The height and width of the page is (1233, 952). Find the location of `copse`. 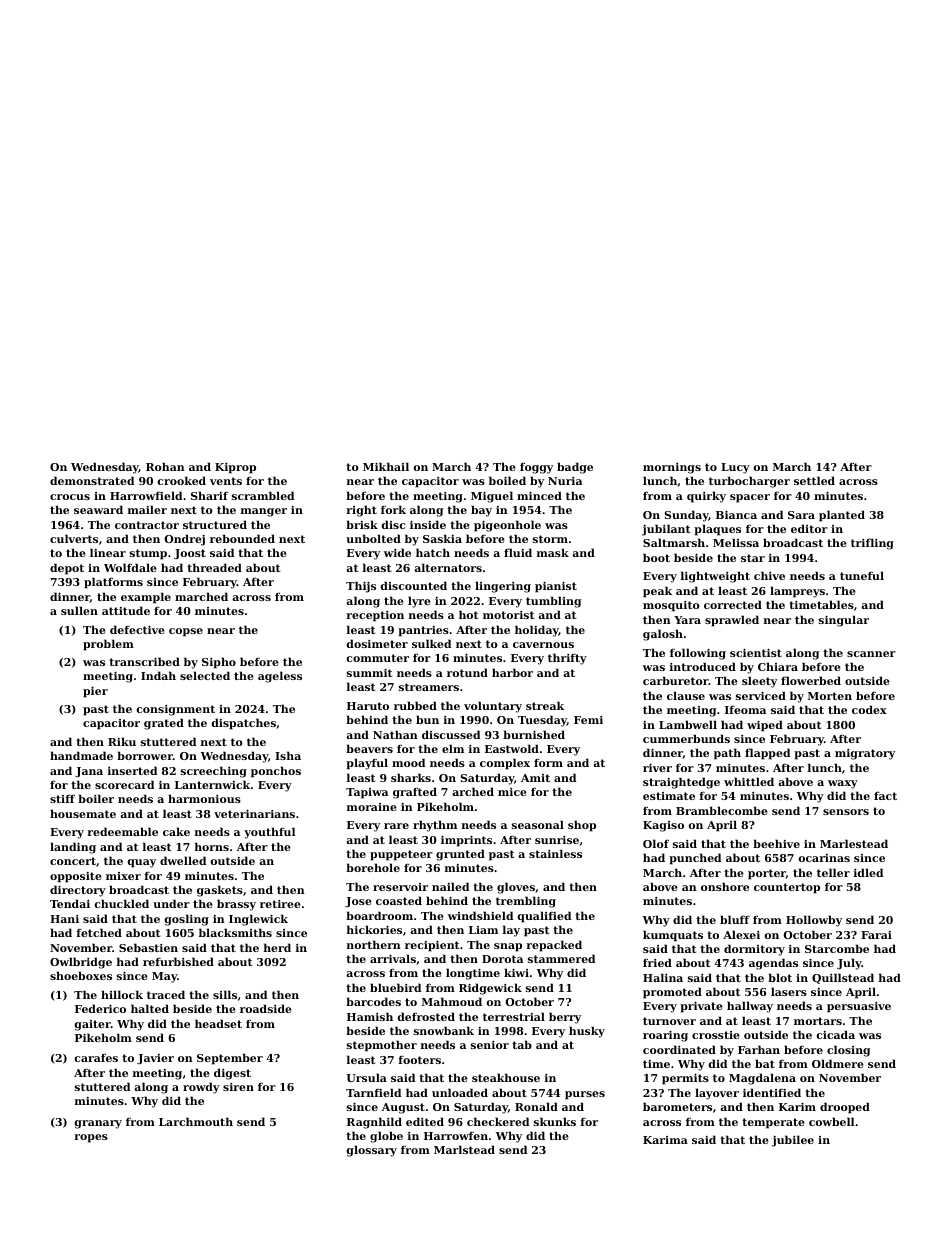

copse is located at coordinates (186, 632).
